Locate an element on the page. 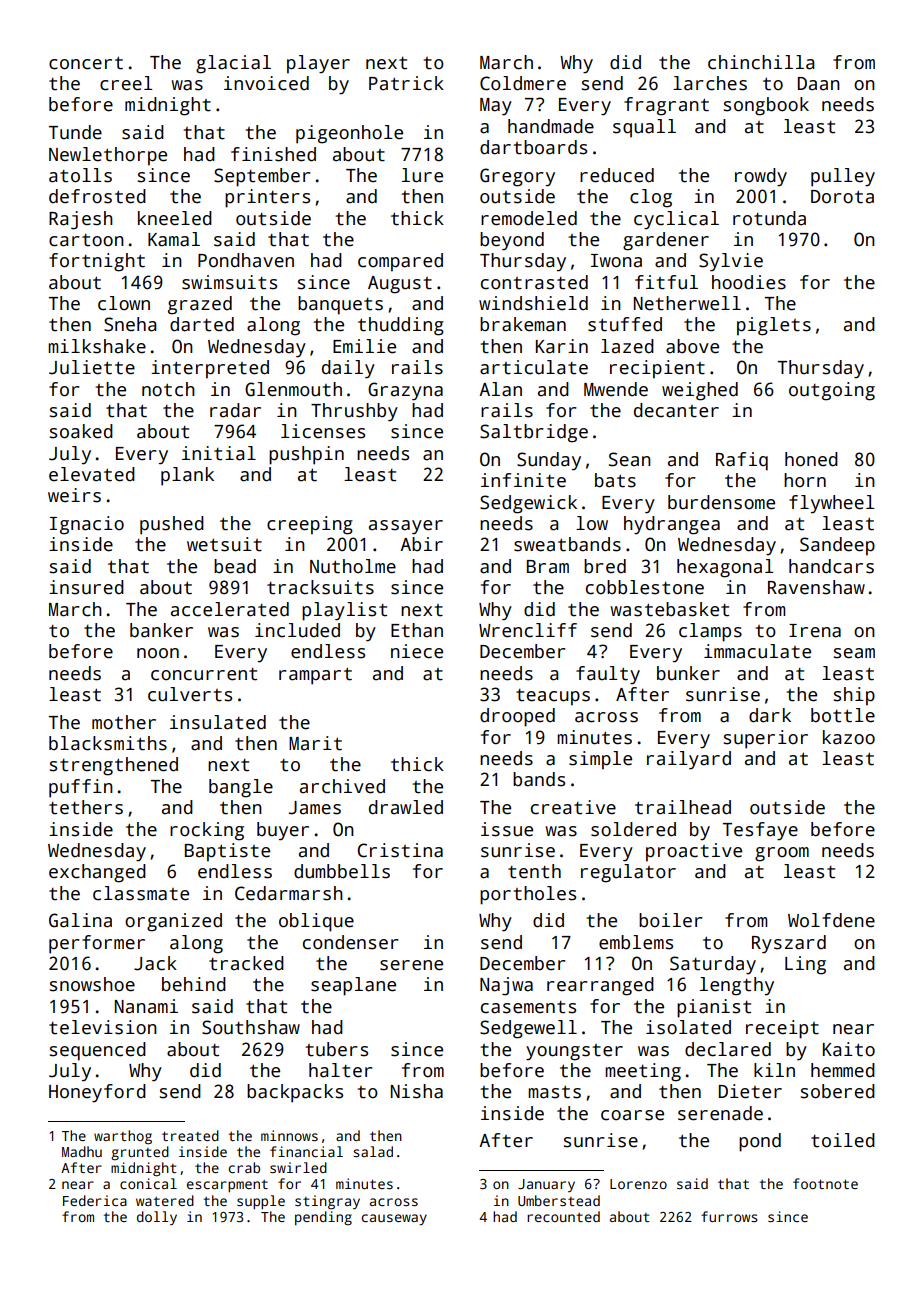 Image resolution: width=924 pixels, height=1308 pixels. Abir is located at coordinates (421, 544).
